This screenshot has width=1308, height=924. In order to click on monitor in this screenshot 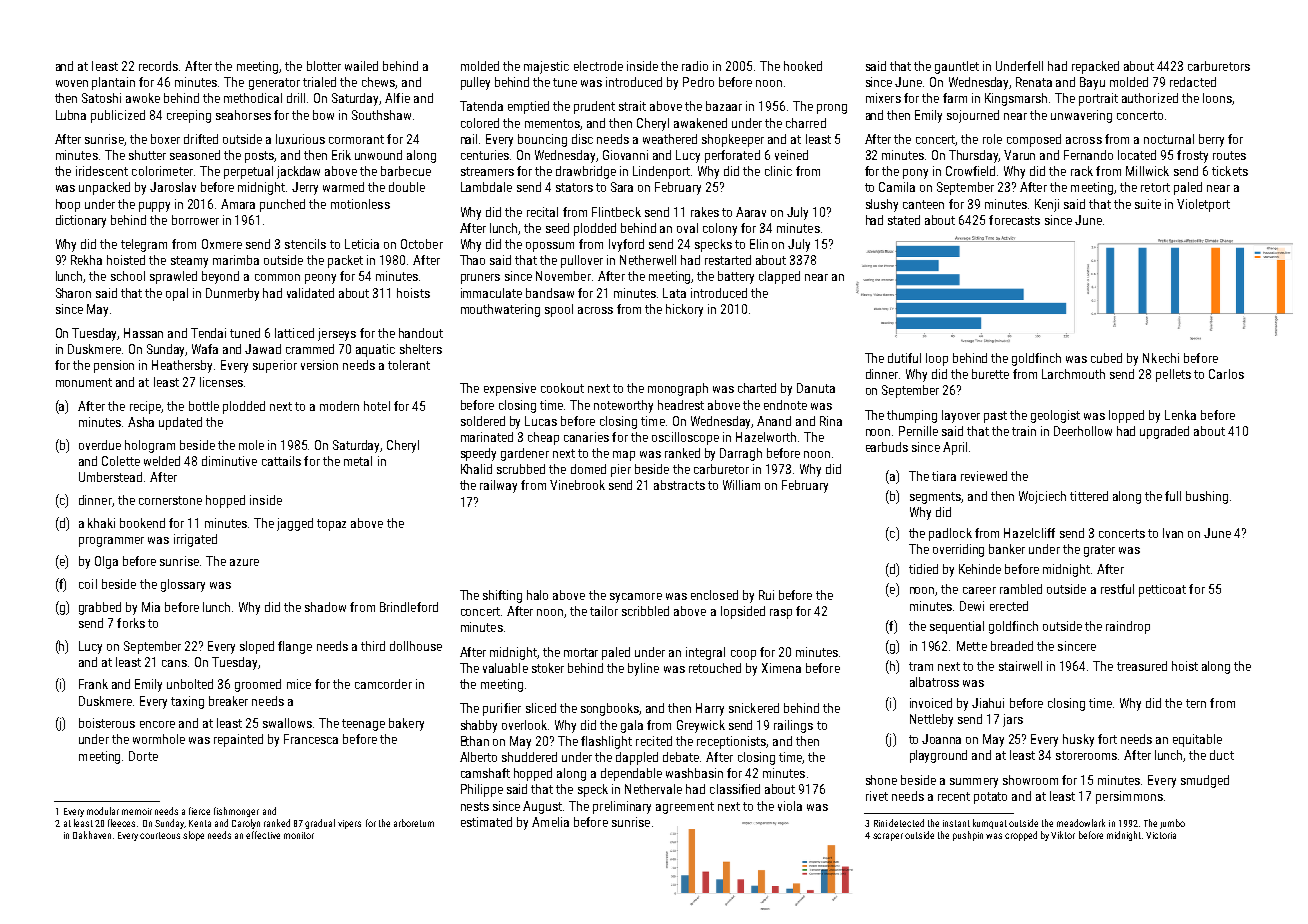, I will do `click(299, 835)`.
